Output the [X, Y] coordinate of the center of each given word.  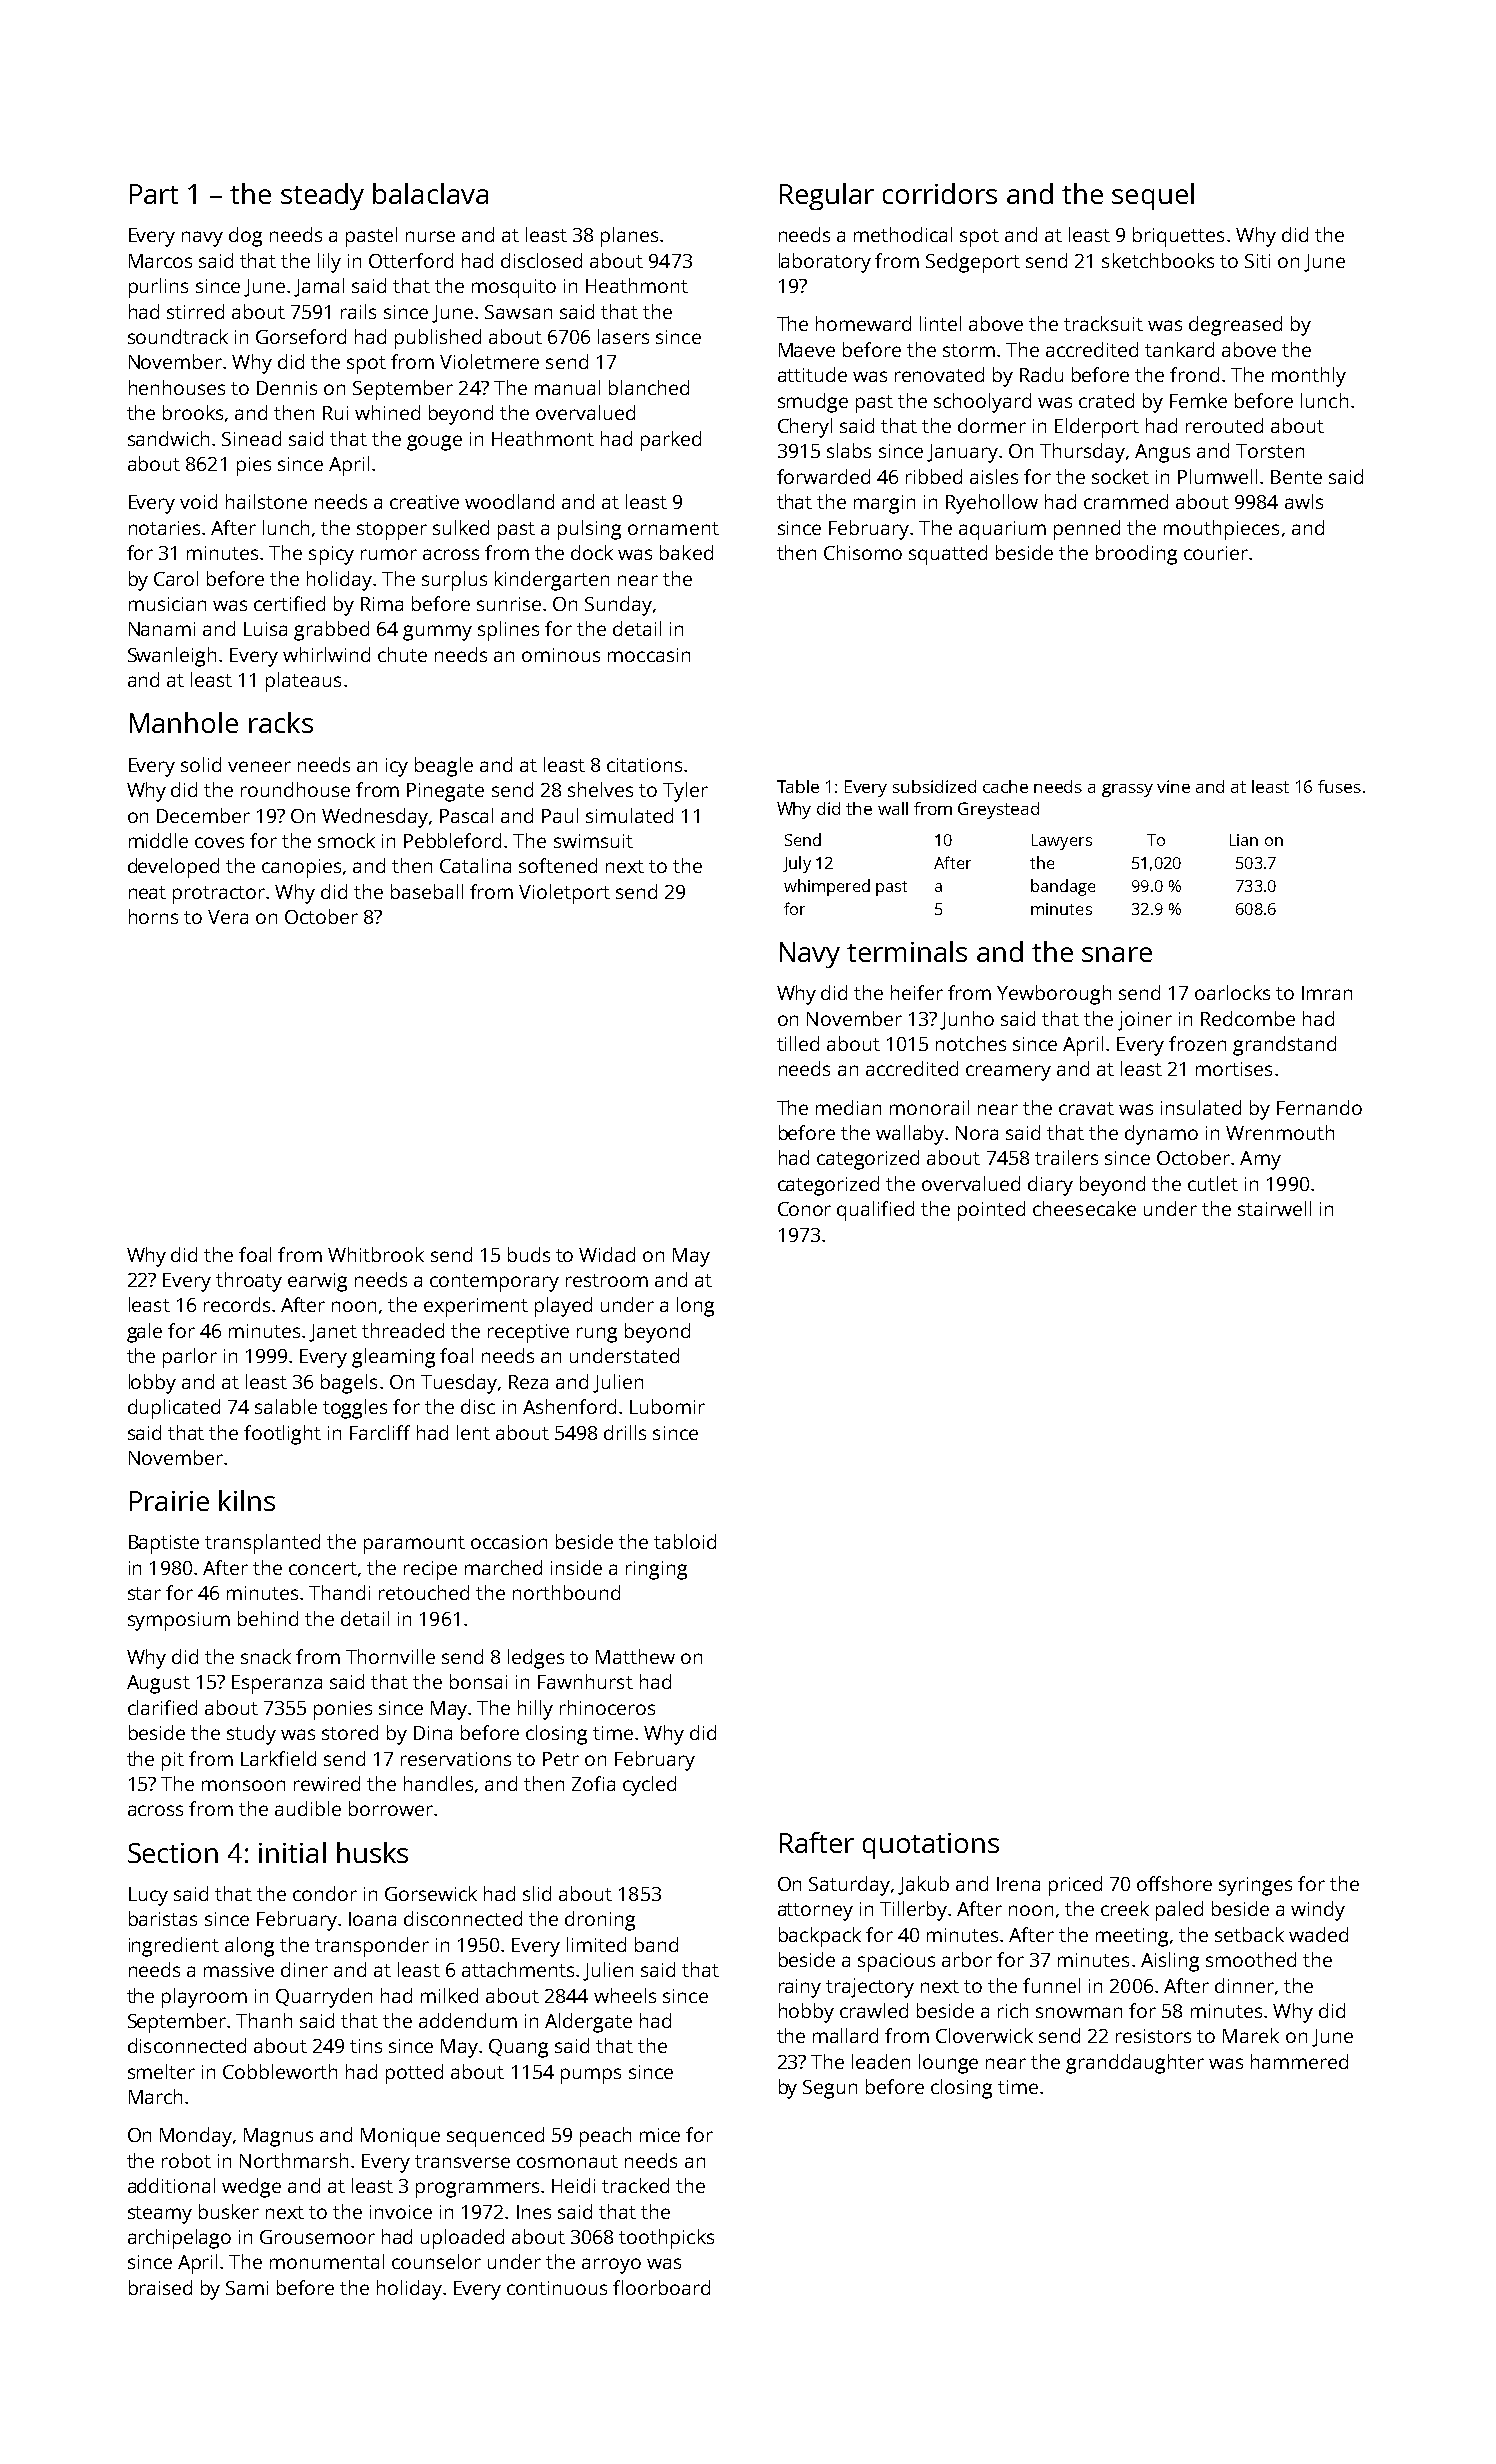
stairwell [1274, 1208]
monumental [327, 2261]
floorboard [661, 2287]
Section [173, 1853]
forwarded [823, 476]
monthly [1309, 377]
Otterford [411, 260]
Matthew [635, 1656]
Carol [176, 578]
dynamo [1161, 1135]
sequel [1153, 196]
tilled [798, 1043]
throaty [249, 1282]
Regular [827, 196]
